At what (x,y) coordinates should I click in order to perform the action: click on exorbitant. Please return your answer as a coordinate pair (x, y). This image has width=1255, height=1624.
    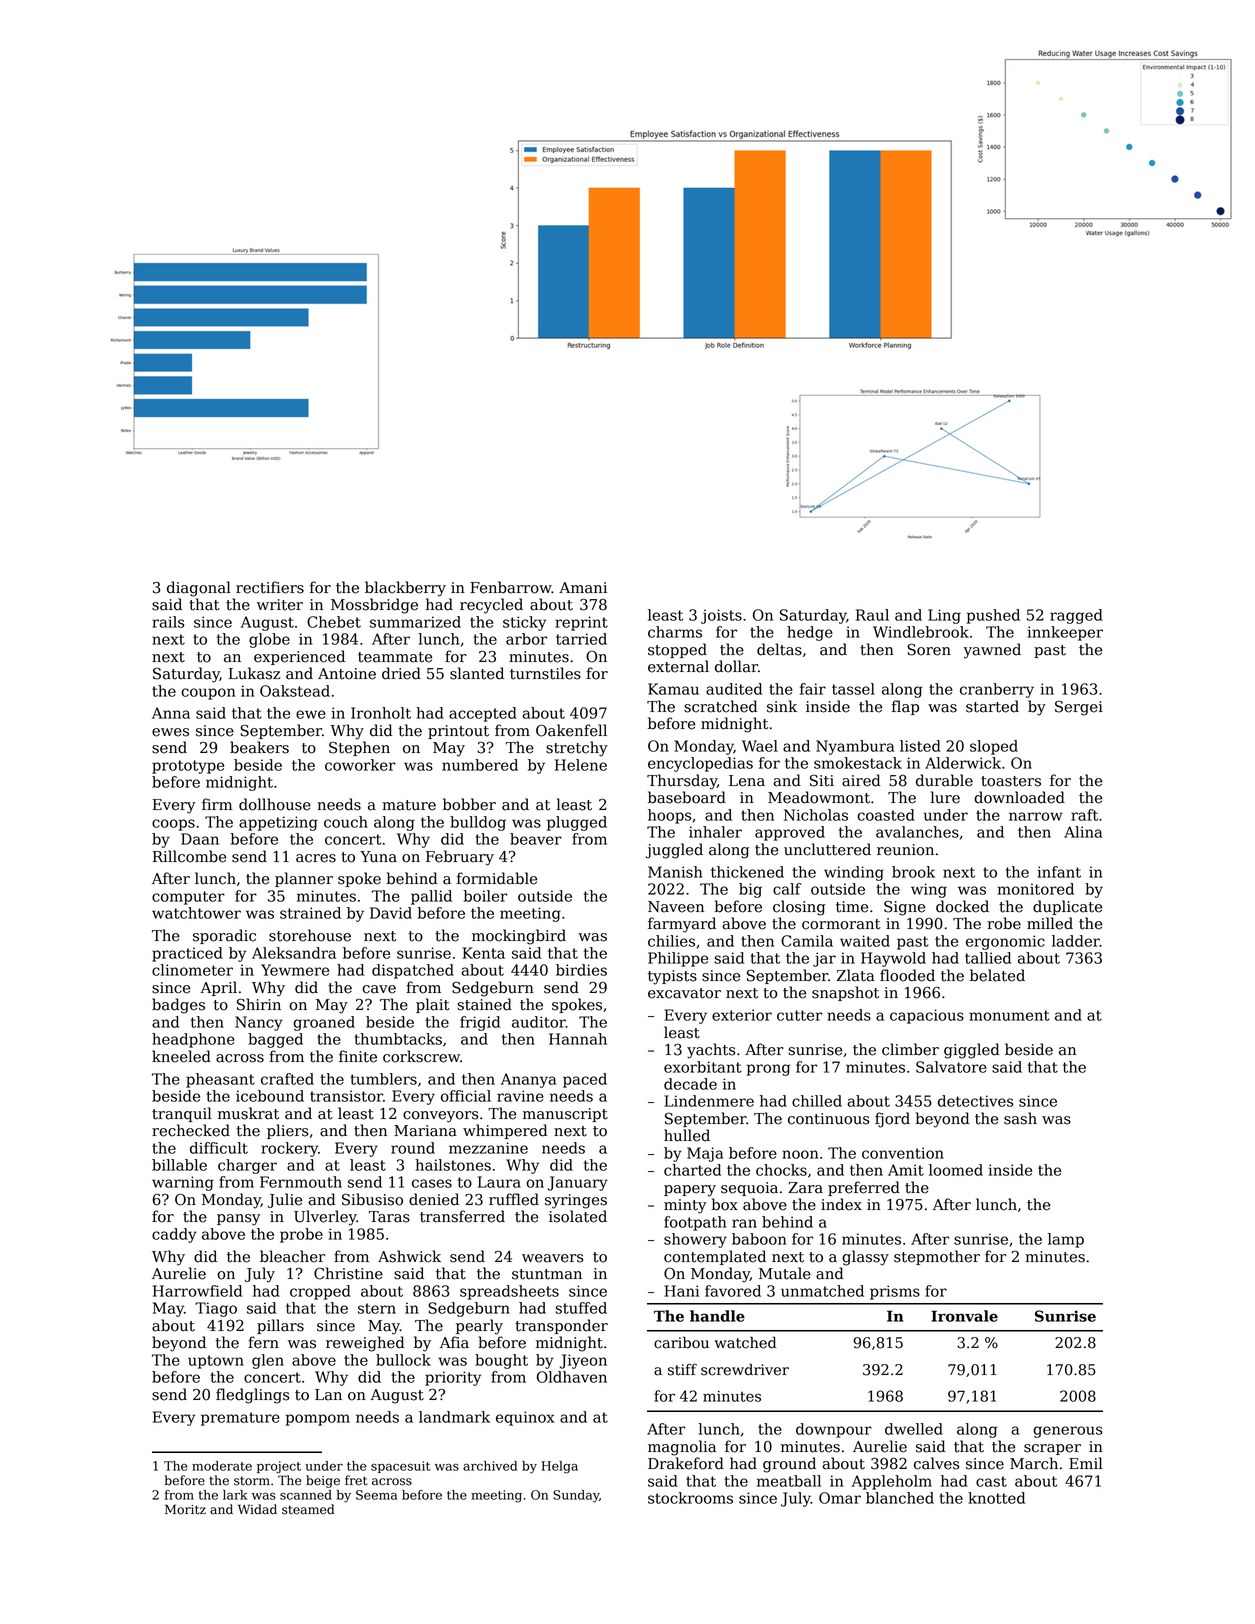
    Looking at the image, I should click on (703, 1067).
